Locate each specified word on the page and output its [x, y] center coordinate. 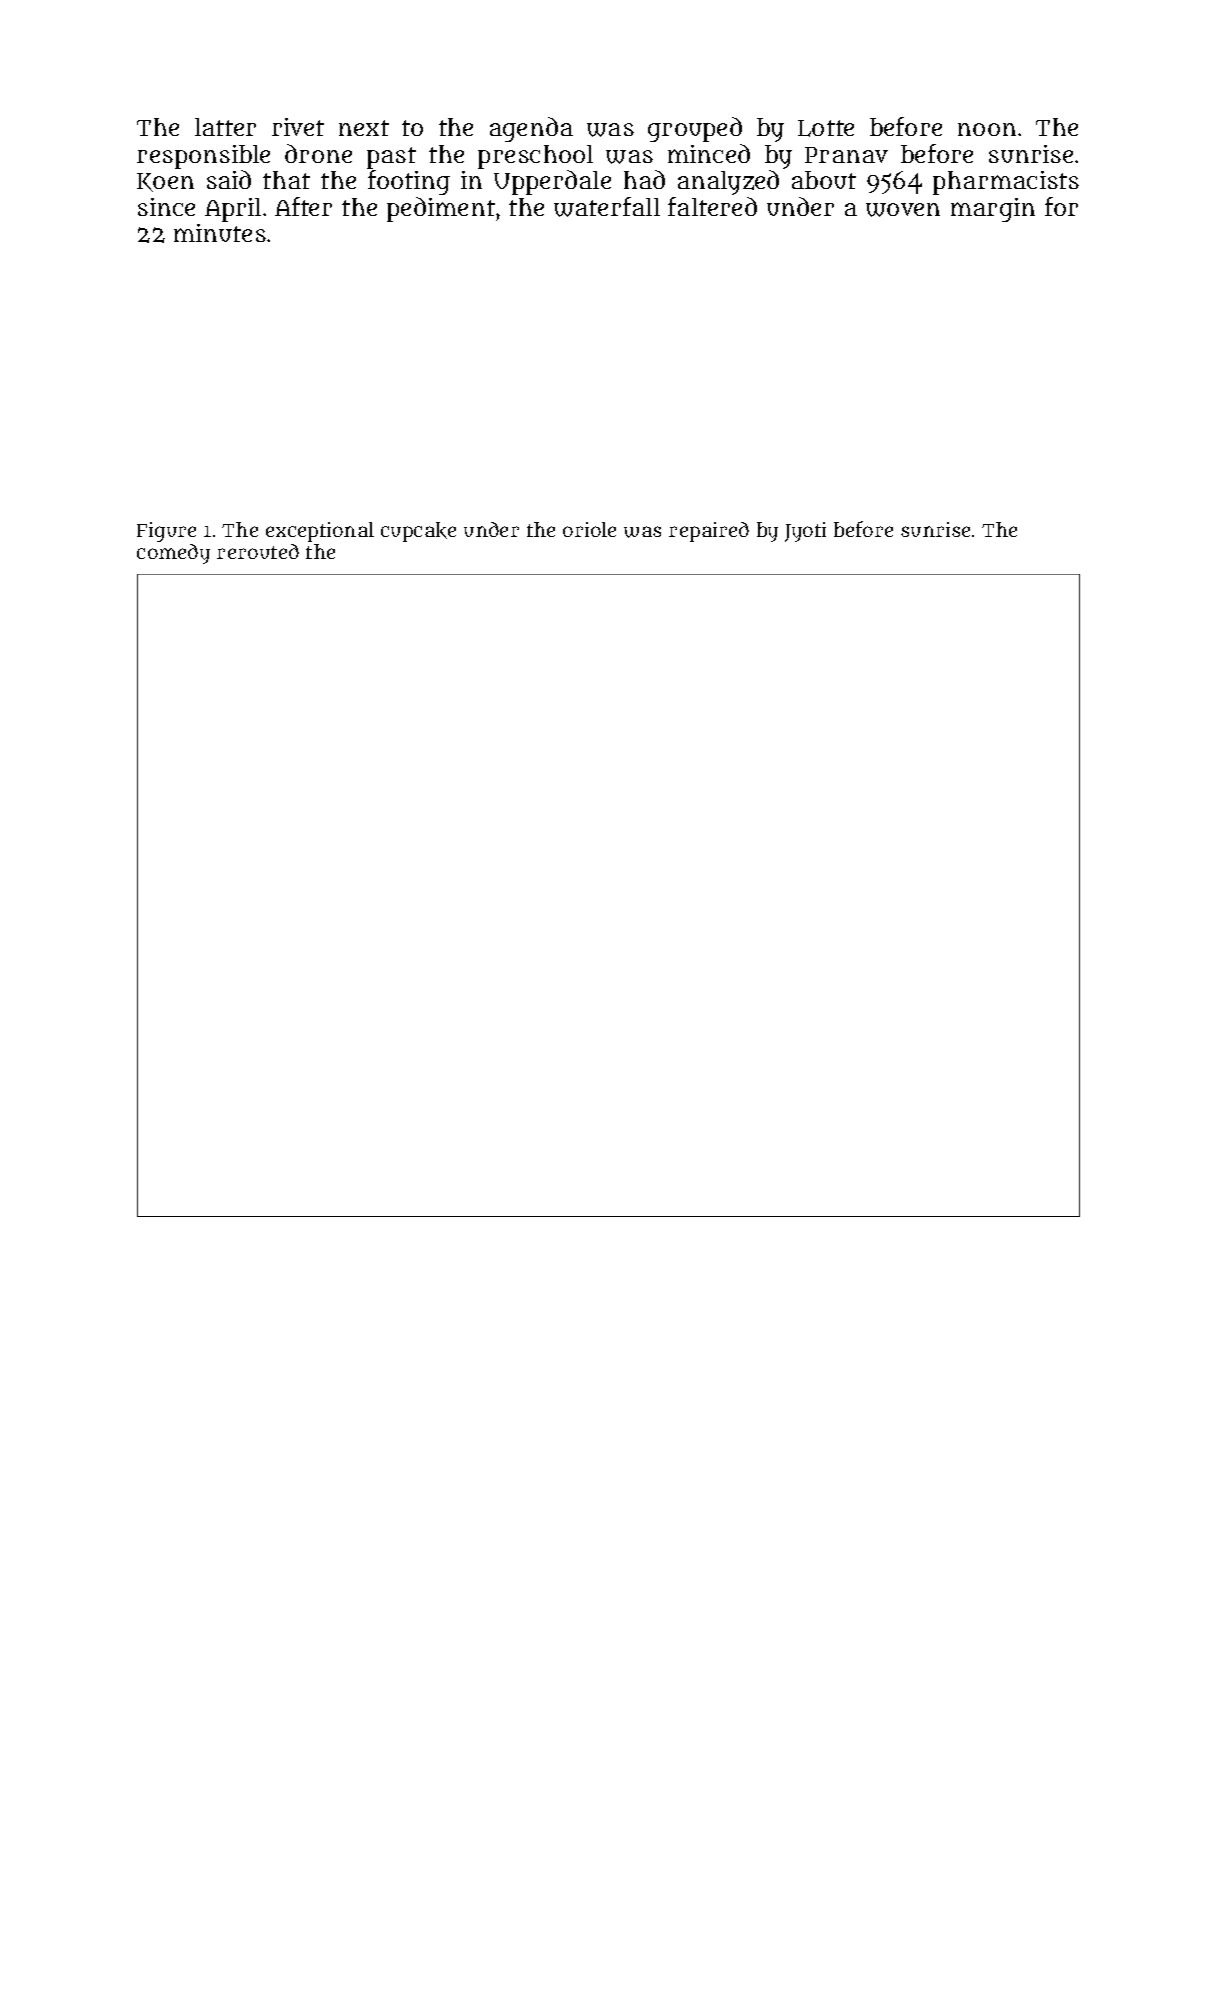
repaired [709, 532]
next [364, 128]
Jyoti [805, 532]
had [644, 179]
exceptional [320, 532]
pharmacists [1006, 183]
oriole [589, 529]
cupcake [418, 532]
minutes [220, 233]
